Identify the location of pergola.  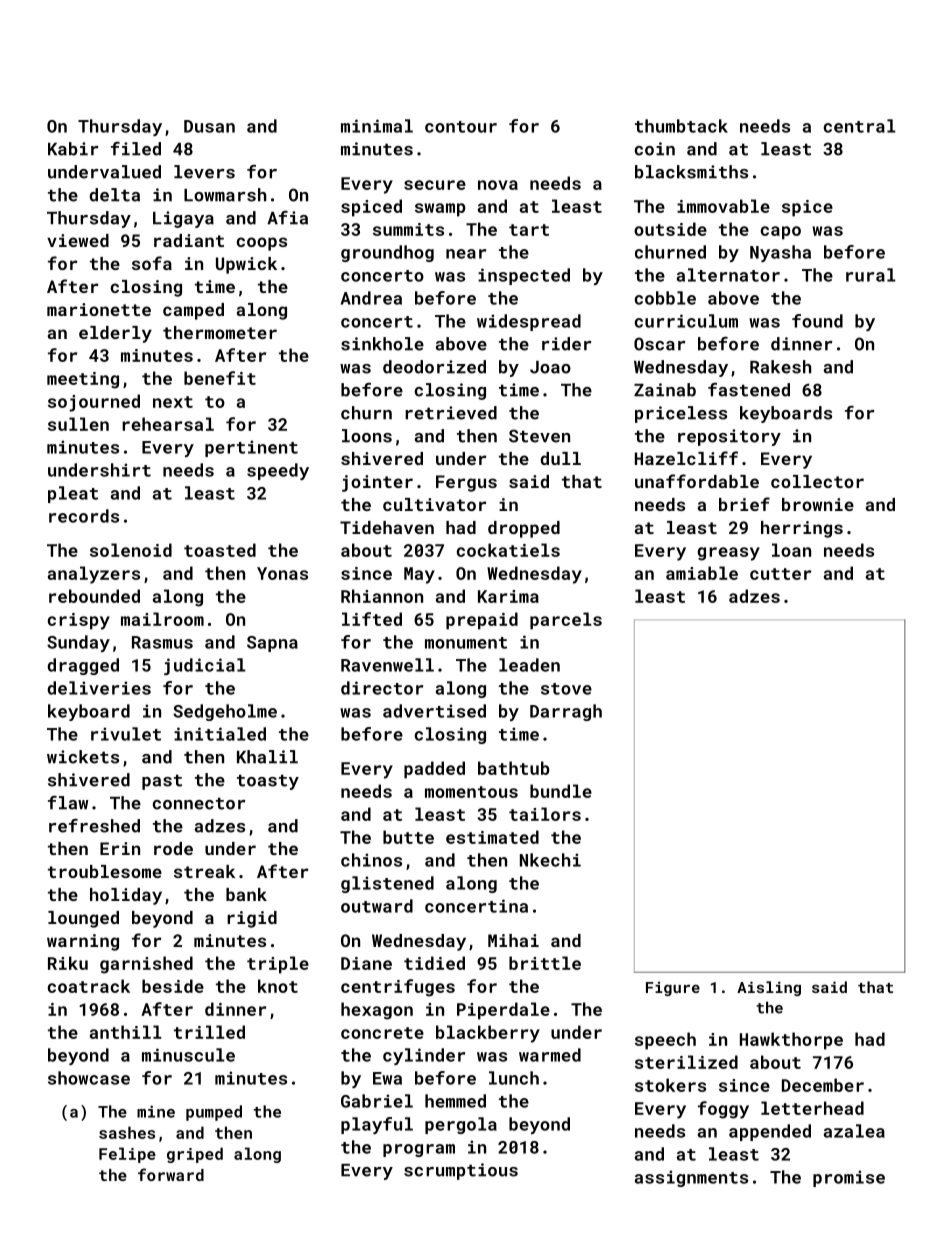
(461, 1125).
